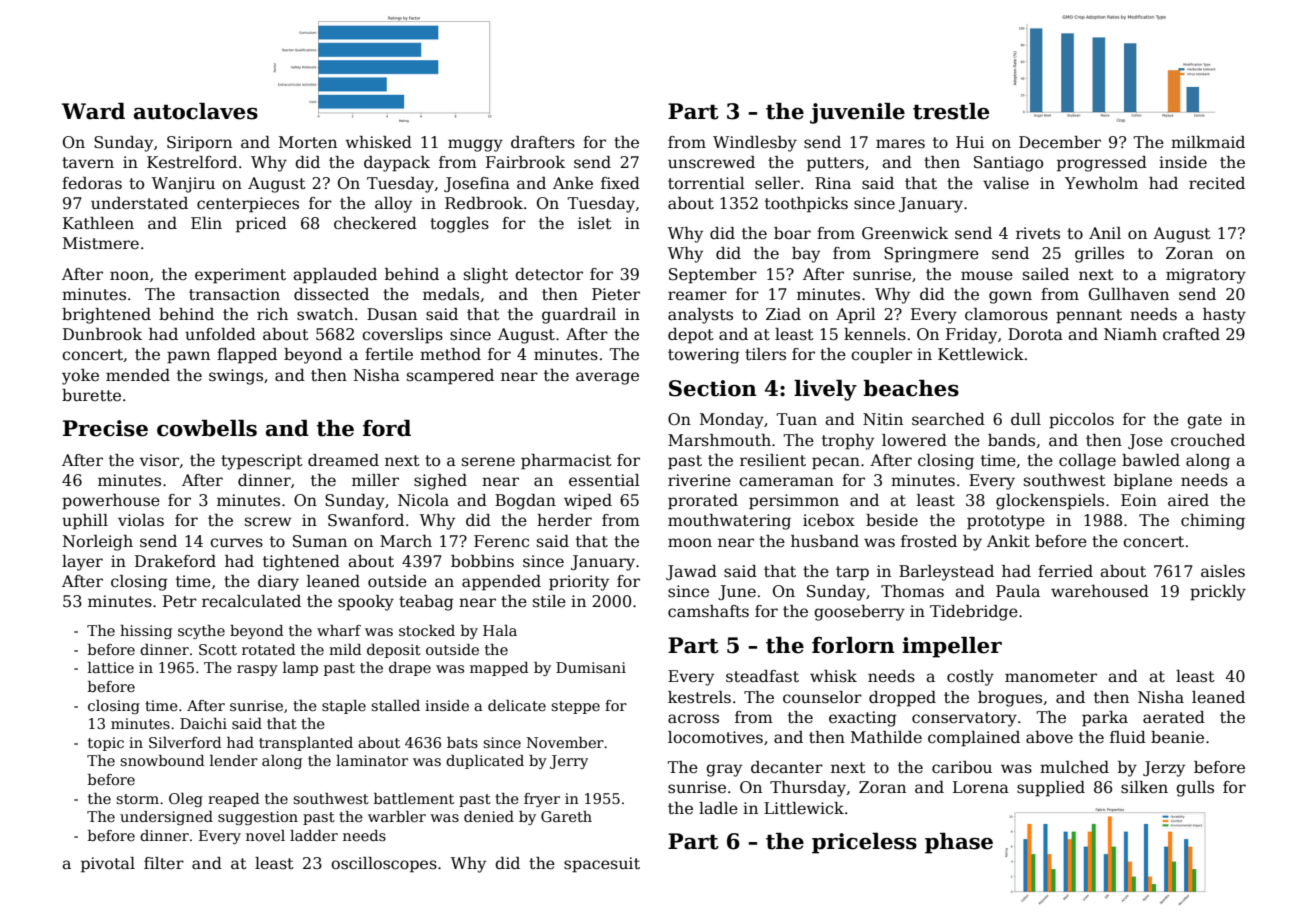  What do you see at coordinates (82, 563) in the image?
I see `layer` at bounding box center [82, 563].
